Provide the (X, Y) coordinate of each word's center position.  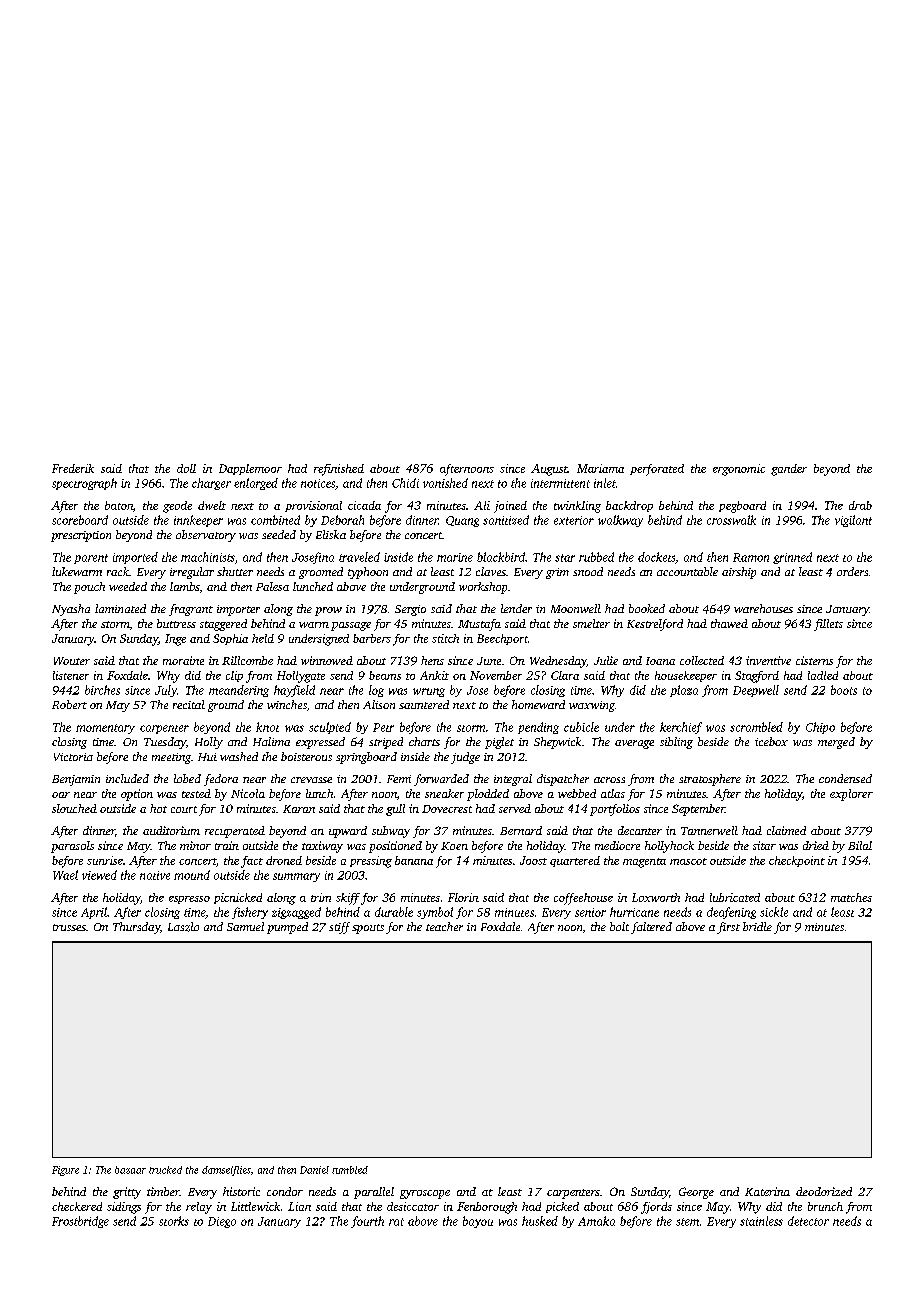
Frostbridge (80, 1222)
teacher (444, 926)
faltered (651, 928)
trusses (69, 927)
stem (687, 1222)
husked (540, 1221)
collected (702, 660)
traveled (359, 557)
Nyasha (71, 610)
